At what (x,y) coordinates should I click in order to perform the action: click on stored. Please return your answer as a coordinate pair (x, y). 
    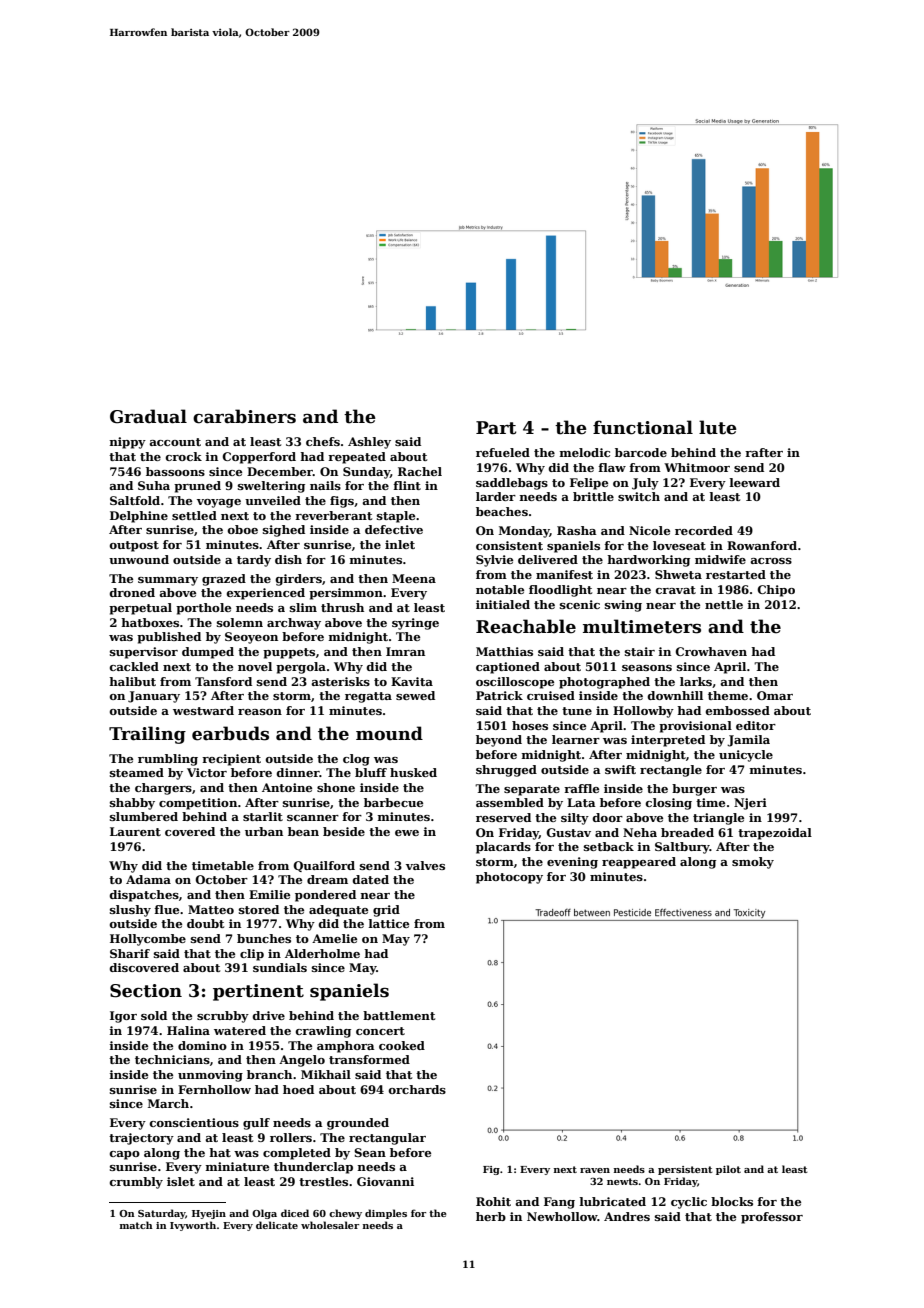
    Looking at the image, I should click on (259, 909).
